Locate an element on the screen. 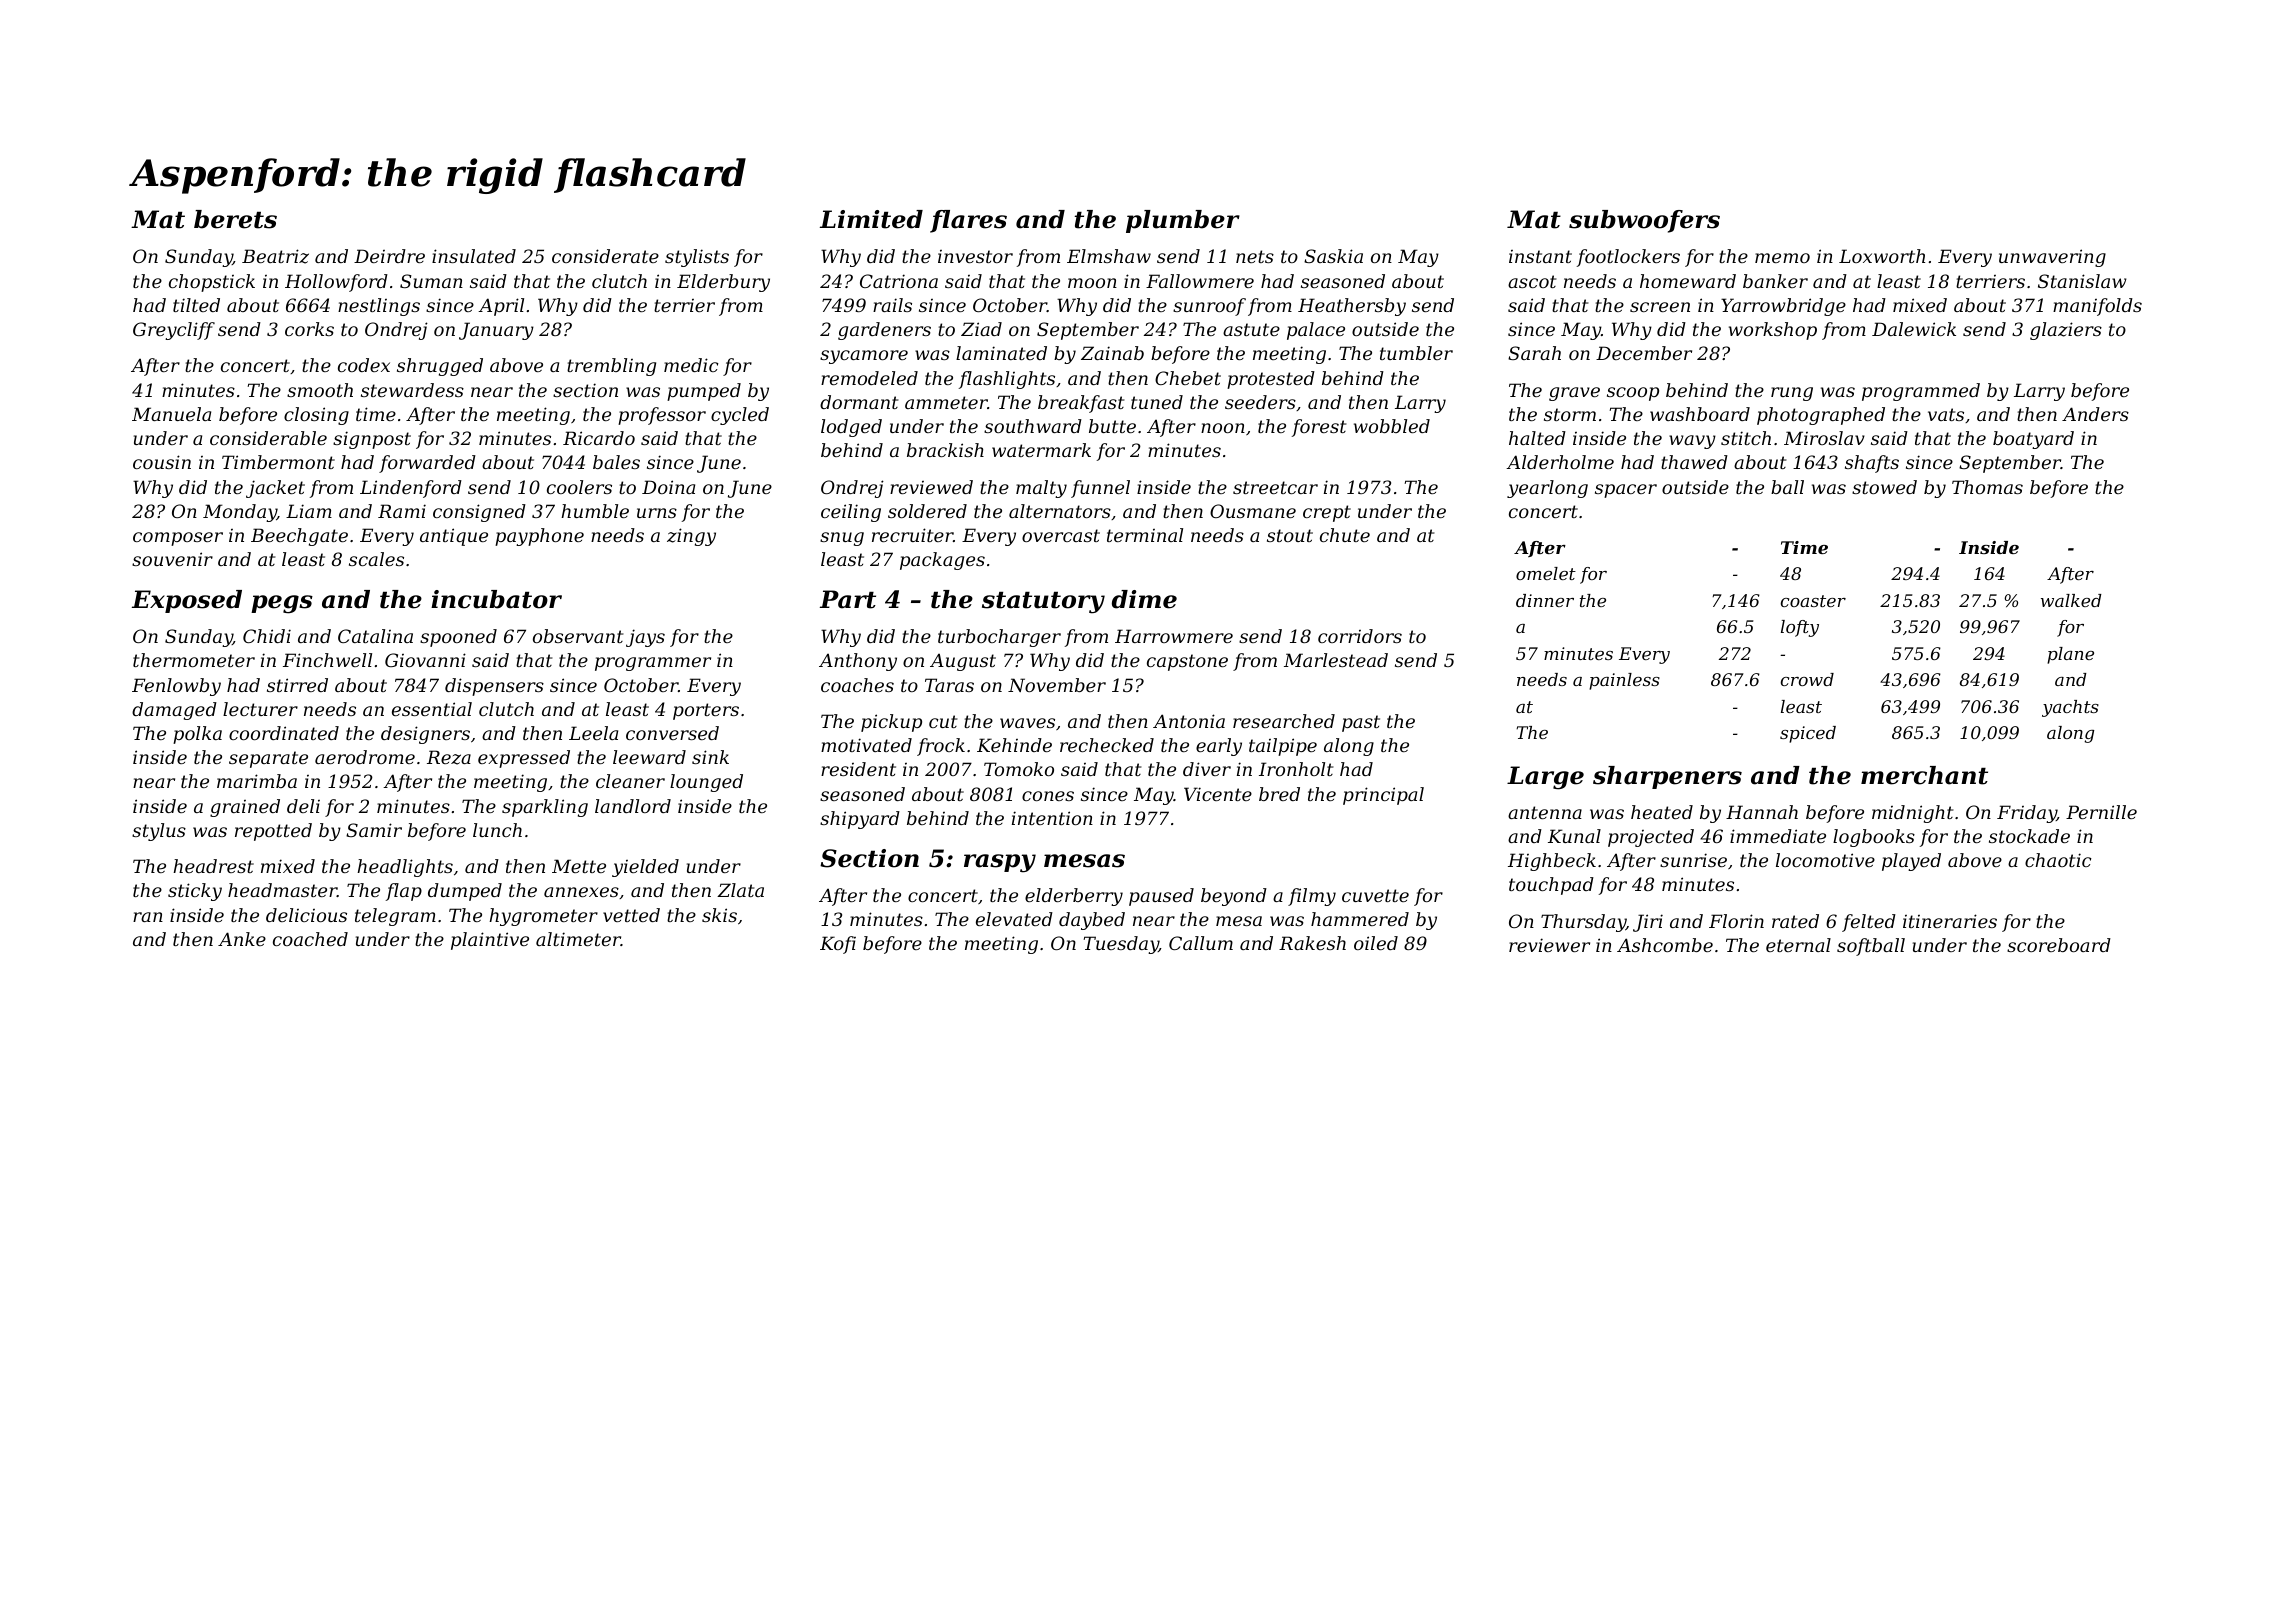  raspy is located at coordinates (1000, 863).
